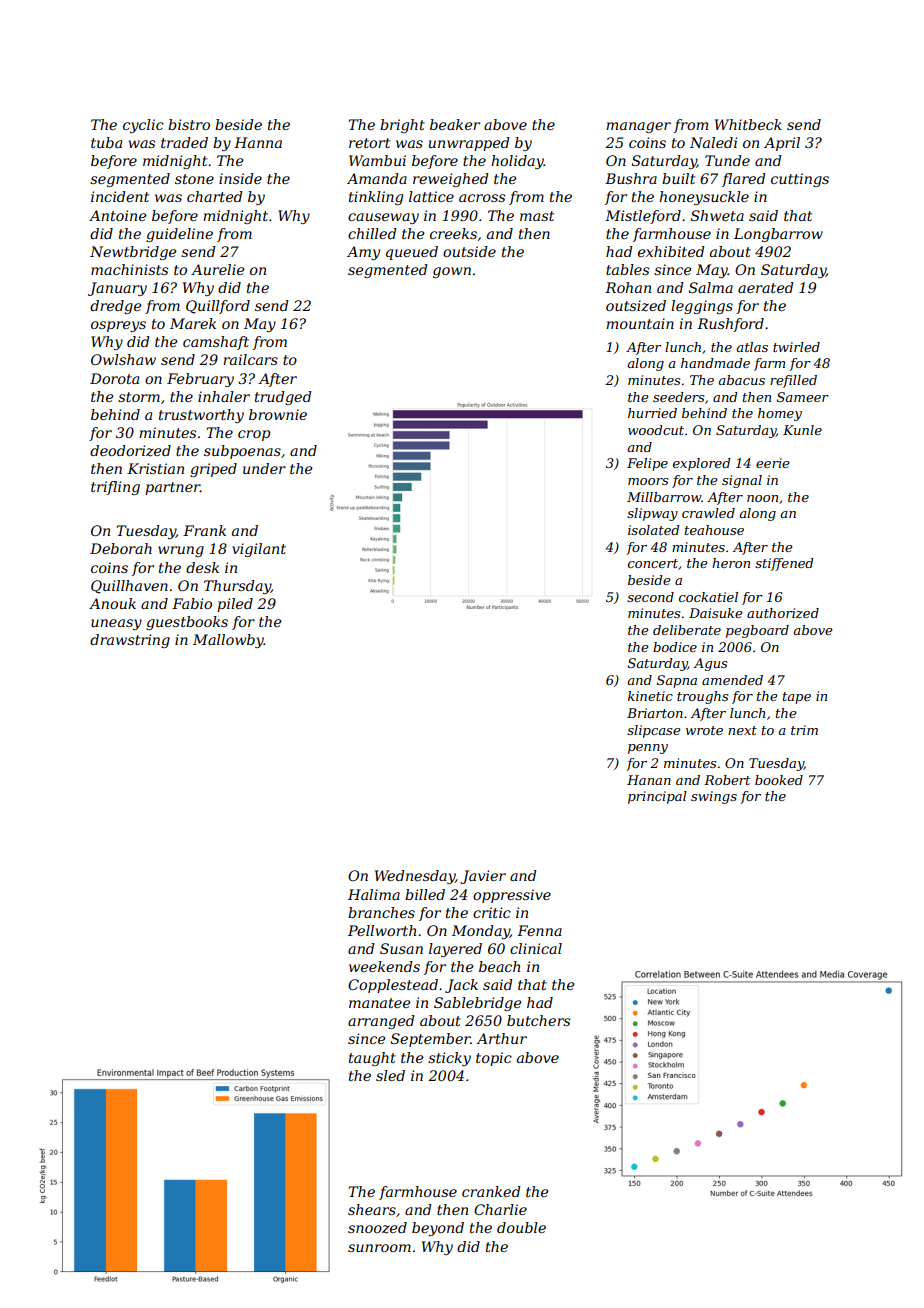  Describe the element at coordinates (494, 1059) in the screenshot. I see `topic` at that location.
